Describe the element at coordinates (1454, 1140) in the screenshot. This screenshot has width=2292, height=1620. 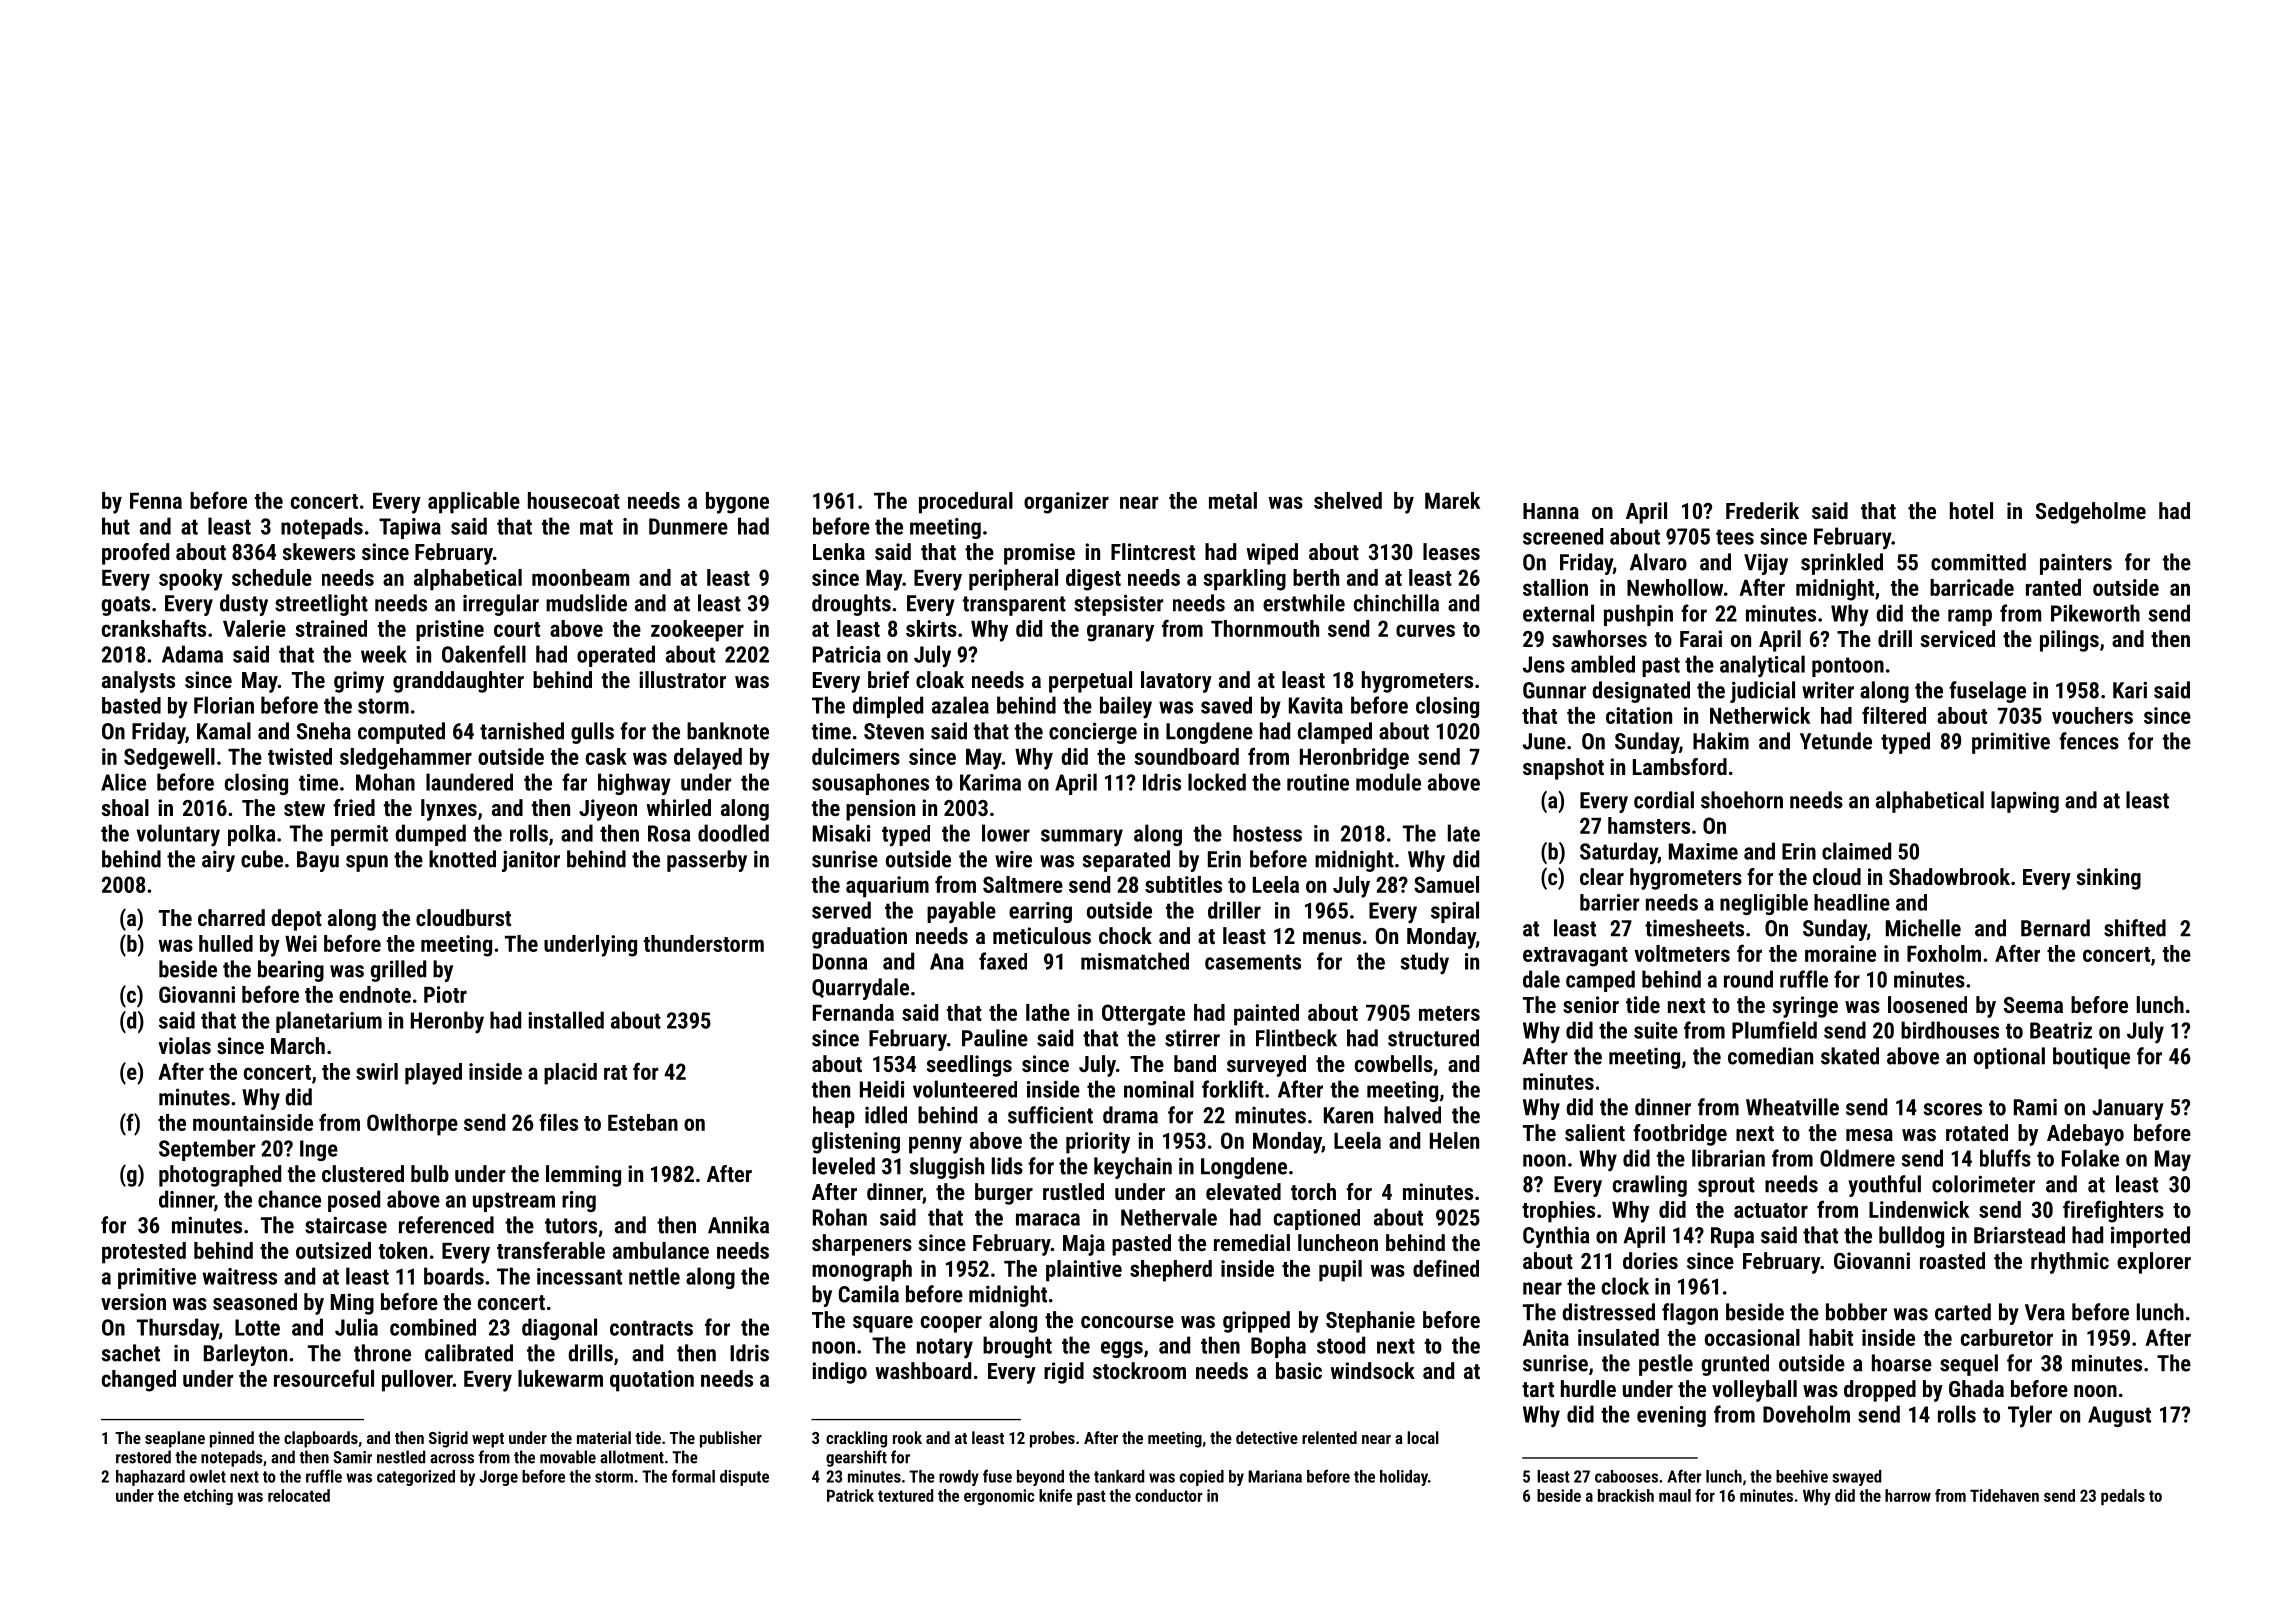
I see `Helen` at that location.
